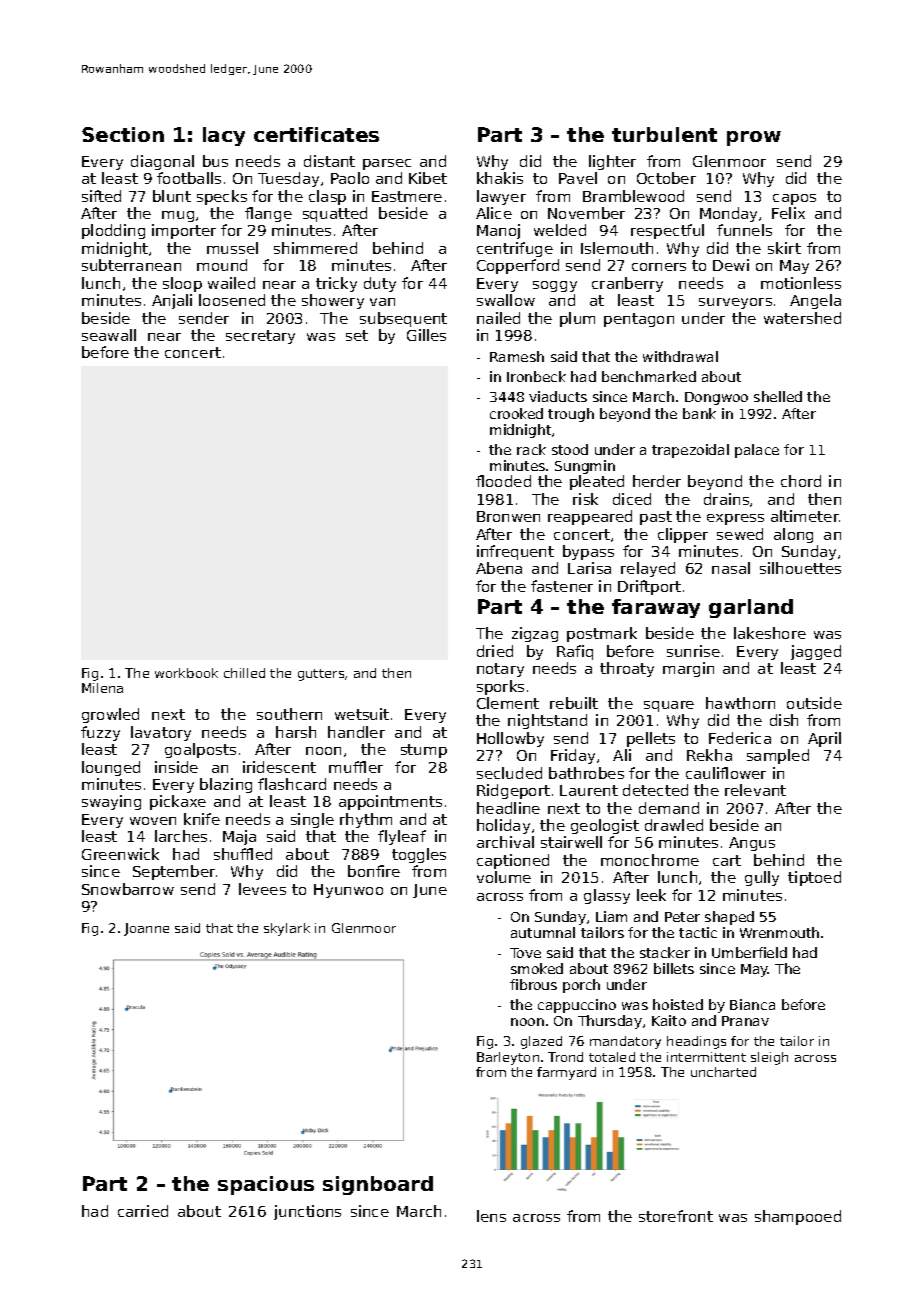  Describe the element at coordinates (516, 413) in the image. I see `crooked` at that location.
